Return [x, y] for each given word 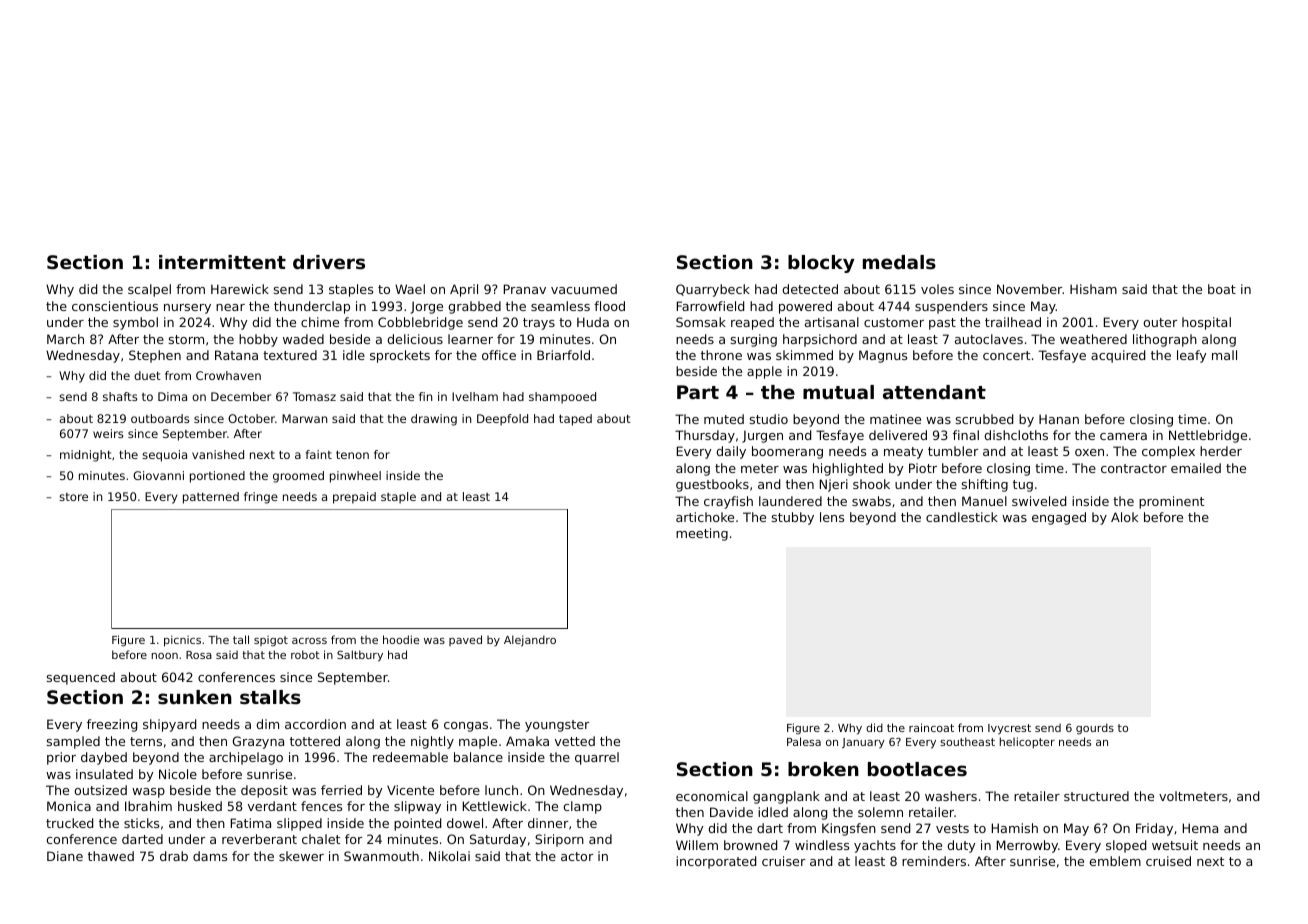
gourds [1095, 729]
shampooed [562, 398]
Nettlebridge [1208, 436]
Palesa [804, 741]
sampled [73, 742]
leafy [1191, 356]
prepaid [354, 498]
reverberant [259, 839]
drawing [434, 420]
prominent [1171, 502]
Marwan [304, 418]
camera [1123, 436]
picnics [182, 641]
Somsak [701, 322]
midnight [86, 456]
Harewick [240, 289]
